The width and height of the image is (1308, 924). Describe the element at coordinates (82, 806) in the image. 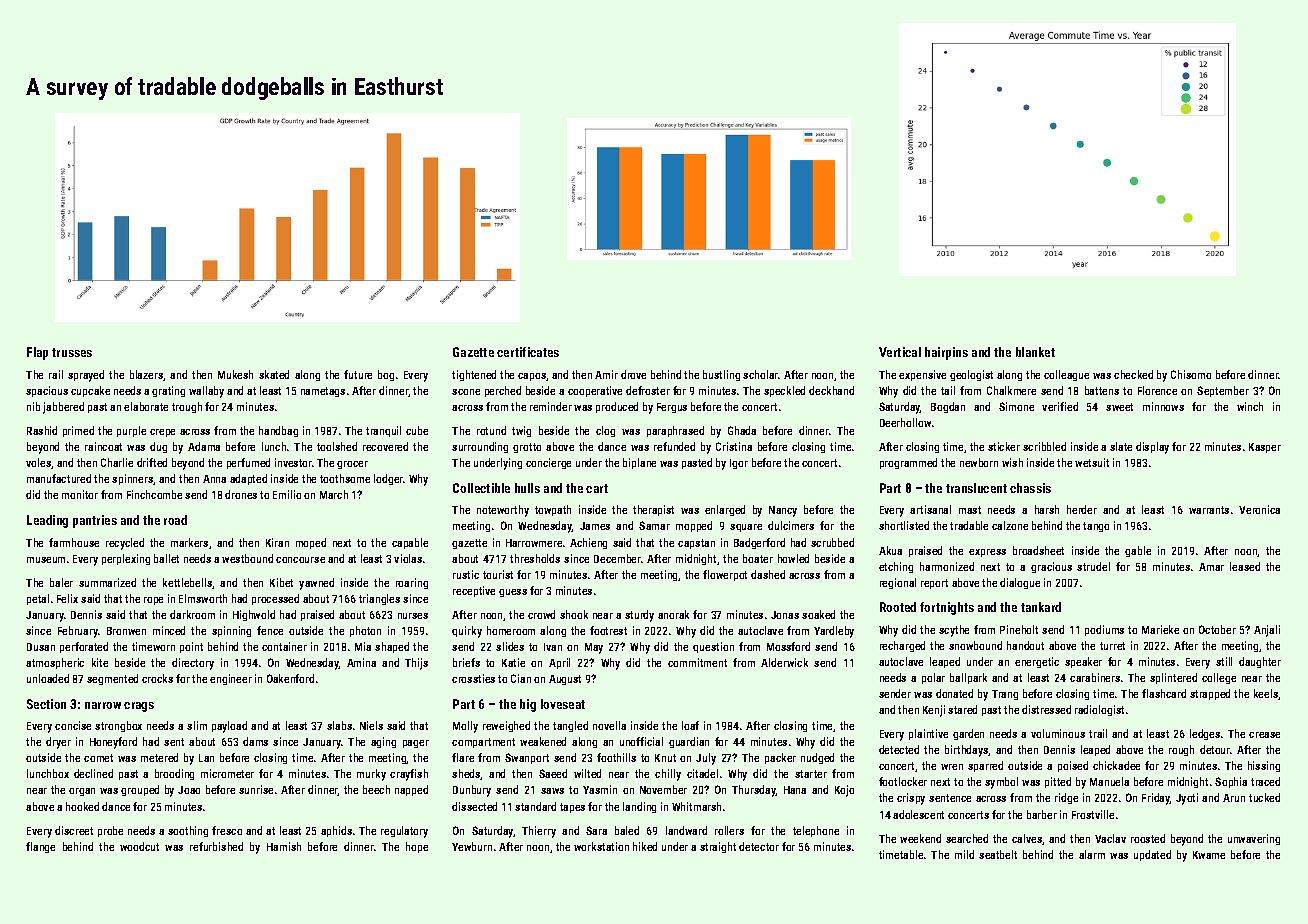

I see `hooked` at that location.
